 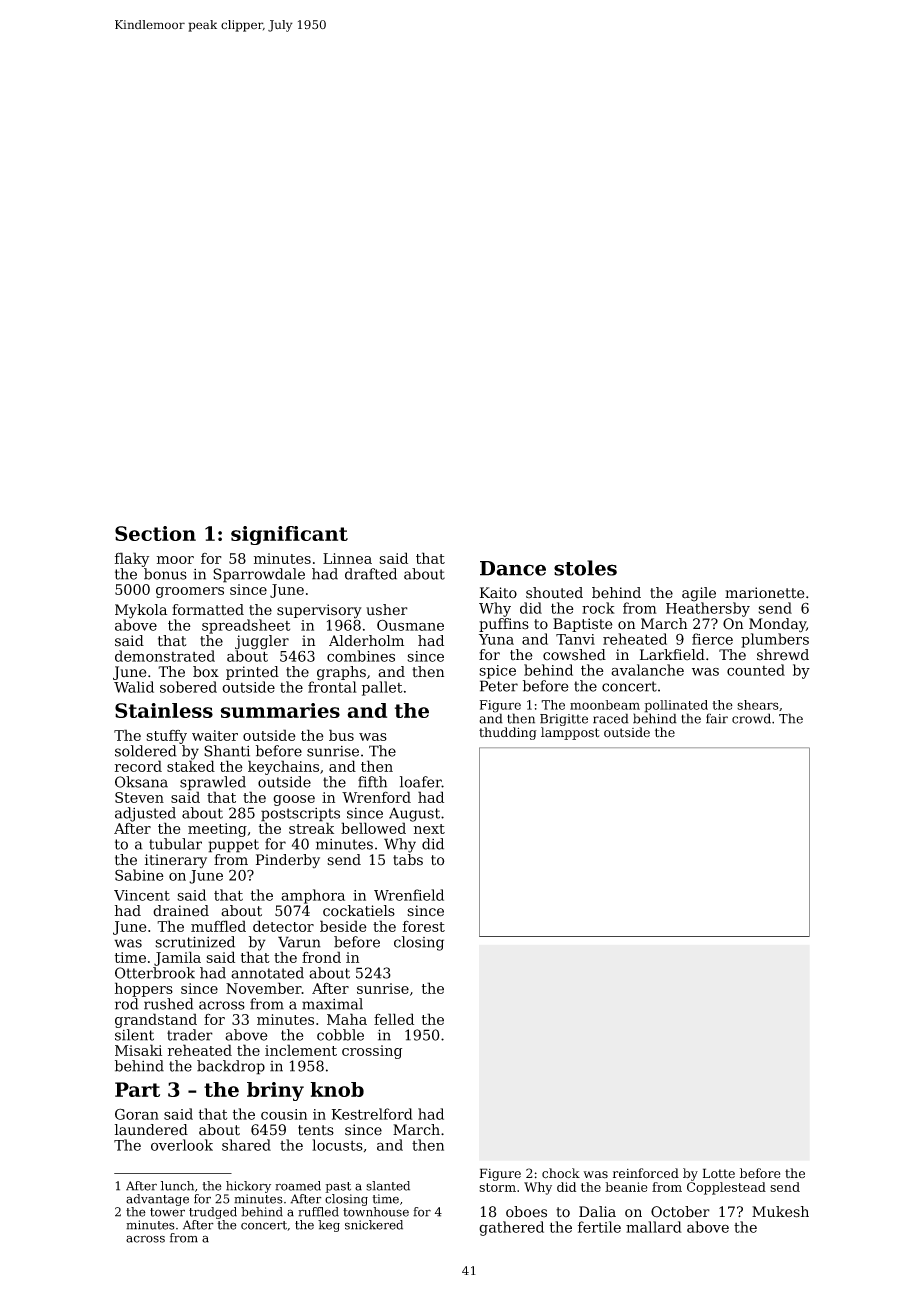 What do you see at coordinates (376, 797) in the image?
I see `Wrenford` at bounding box center [376, 797].
